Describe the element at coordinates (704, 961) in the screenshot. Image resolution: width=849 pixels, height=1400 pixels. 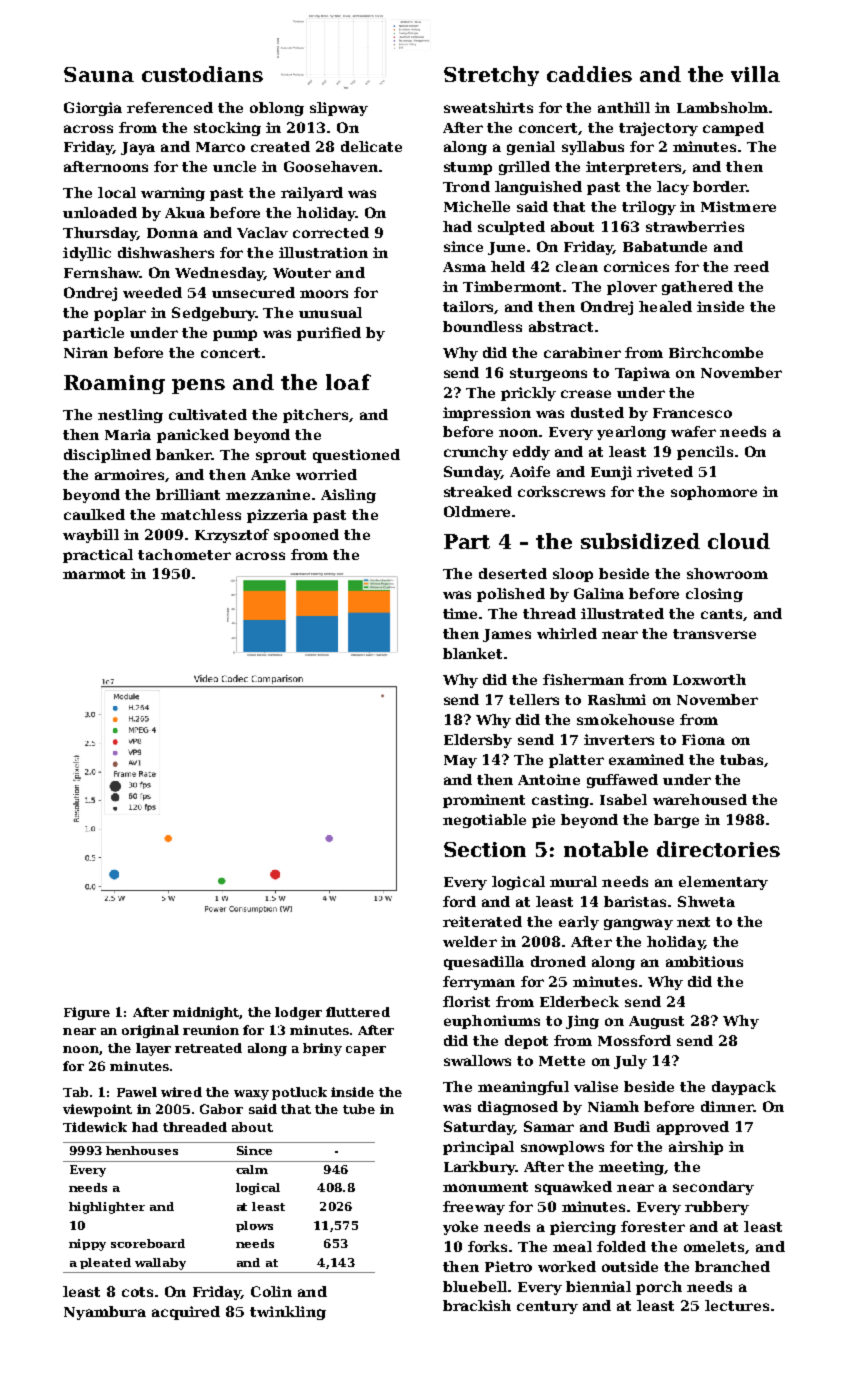
I see `ambitious` at that location.
